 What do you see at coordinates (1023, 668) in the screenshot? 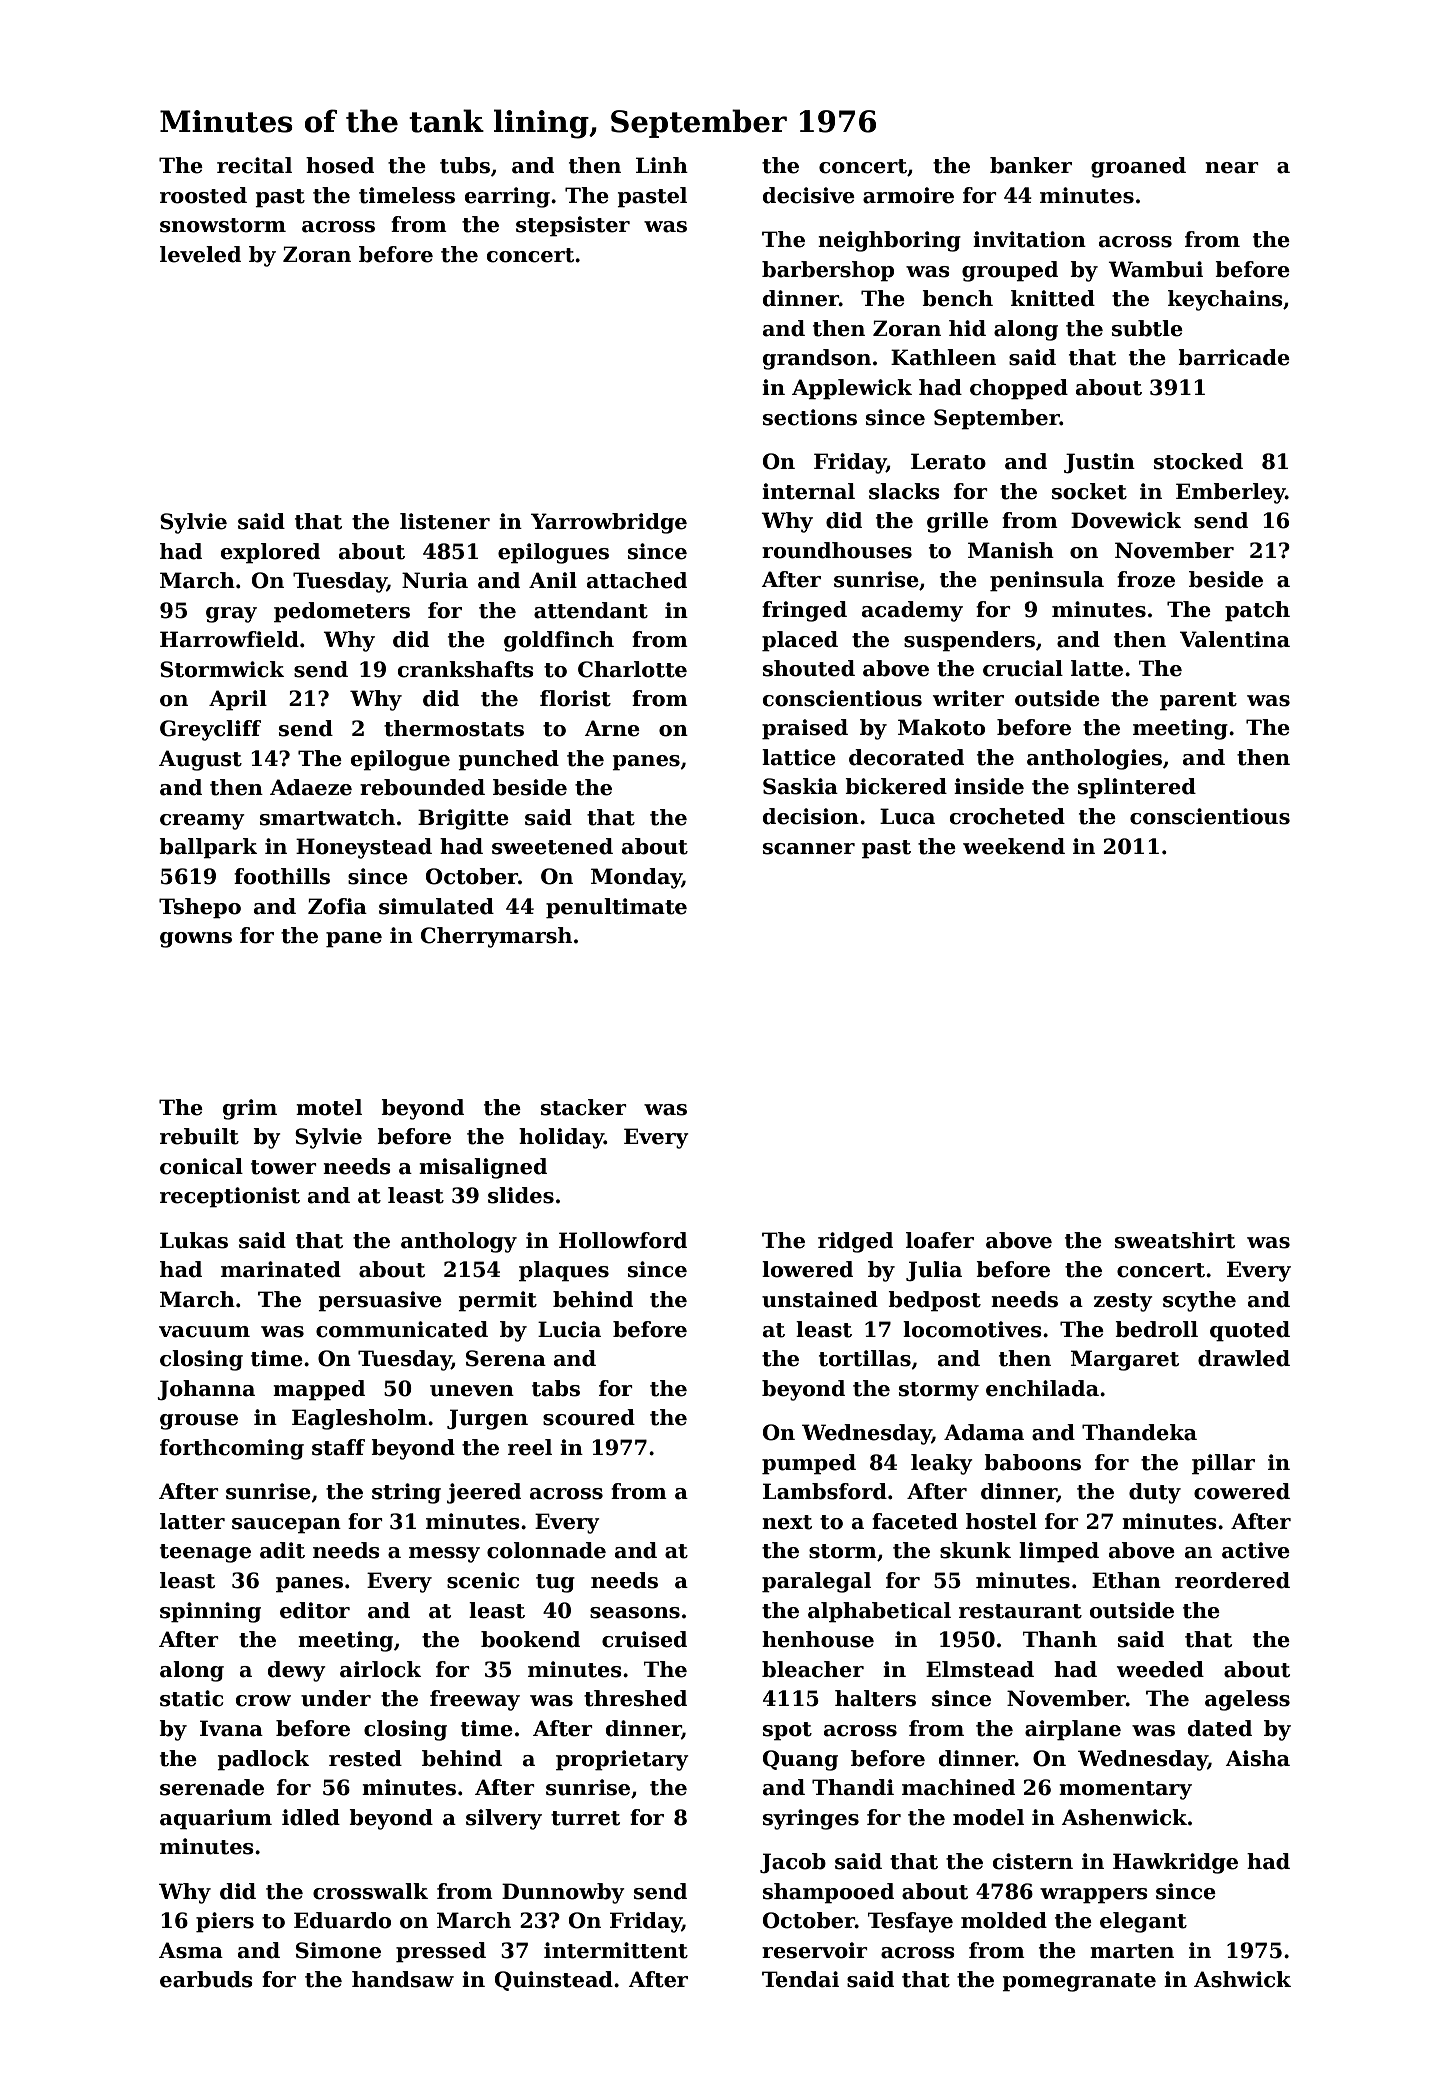
I see `crucial` at bounding box center [1023, 668].
